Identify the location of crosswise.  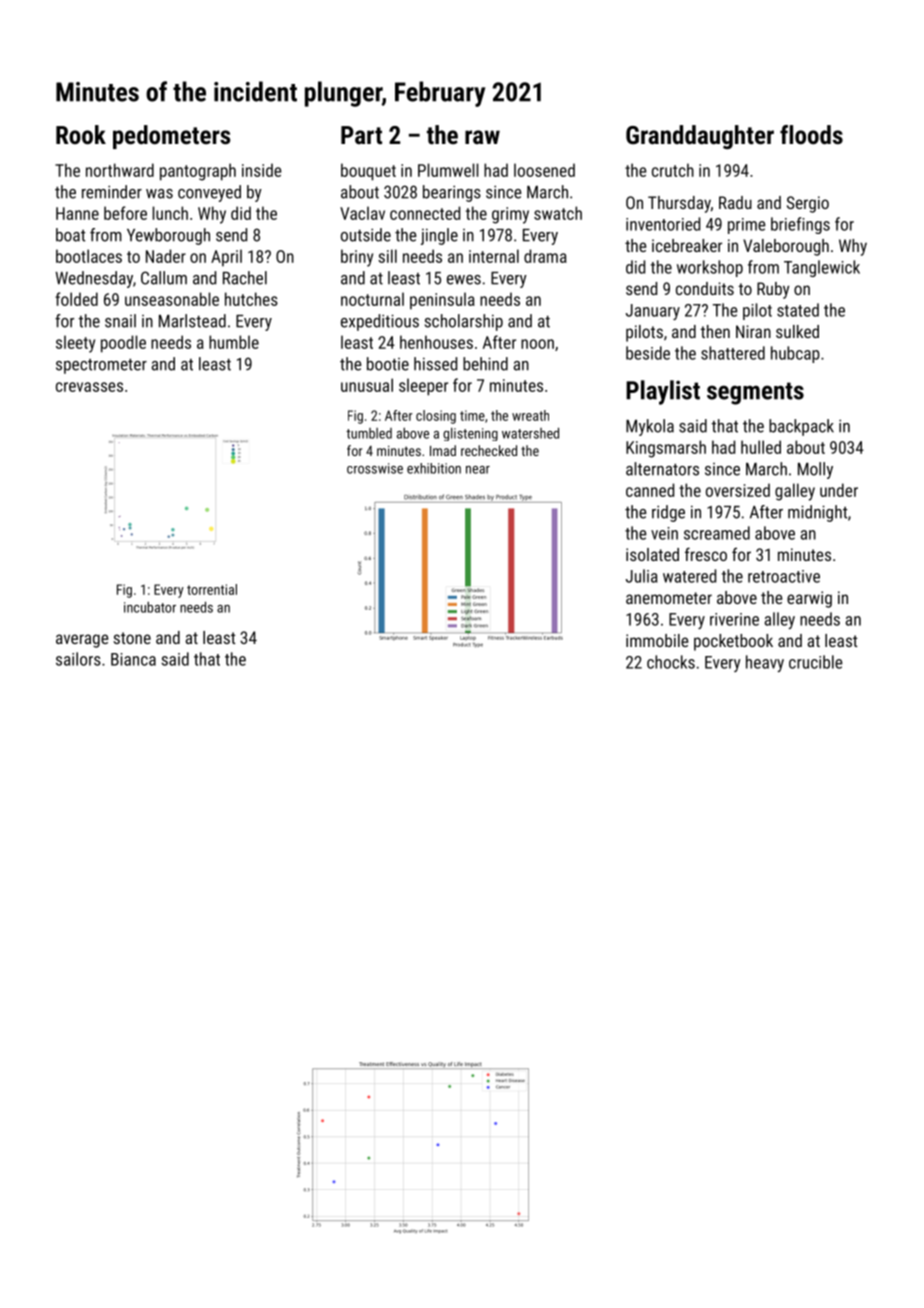
(375, 468).
